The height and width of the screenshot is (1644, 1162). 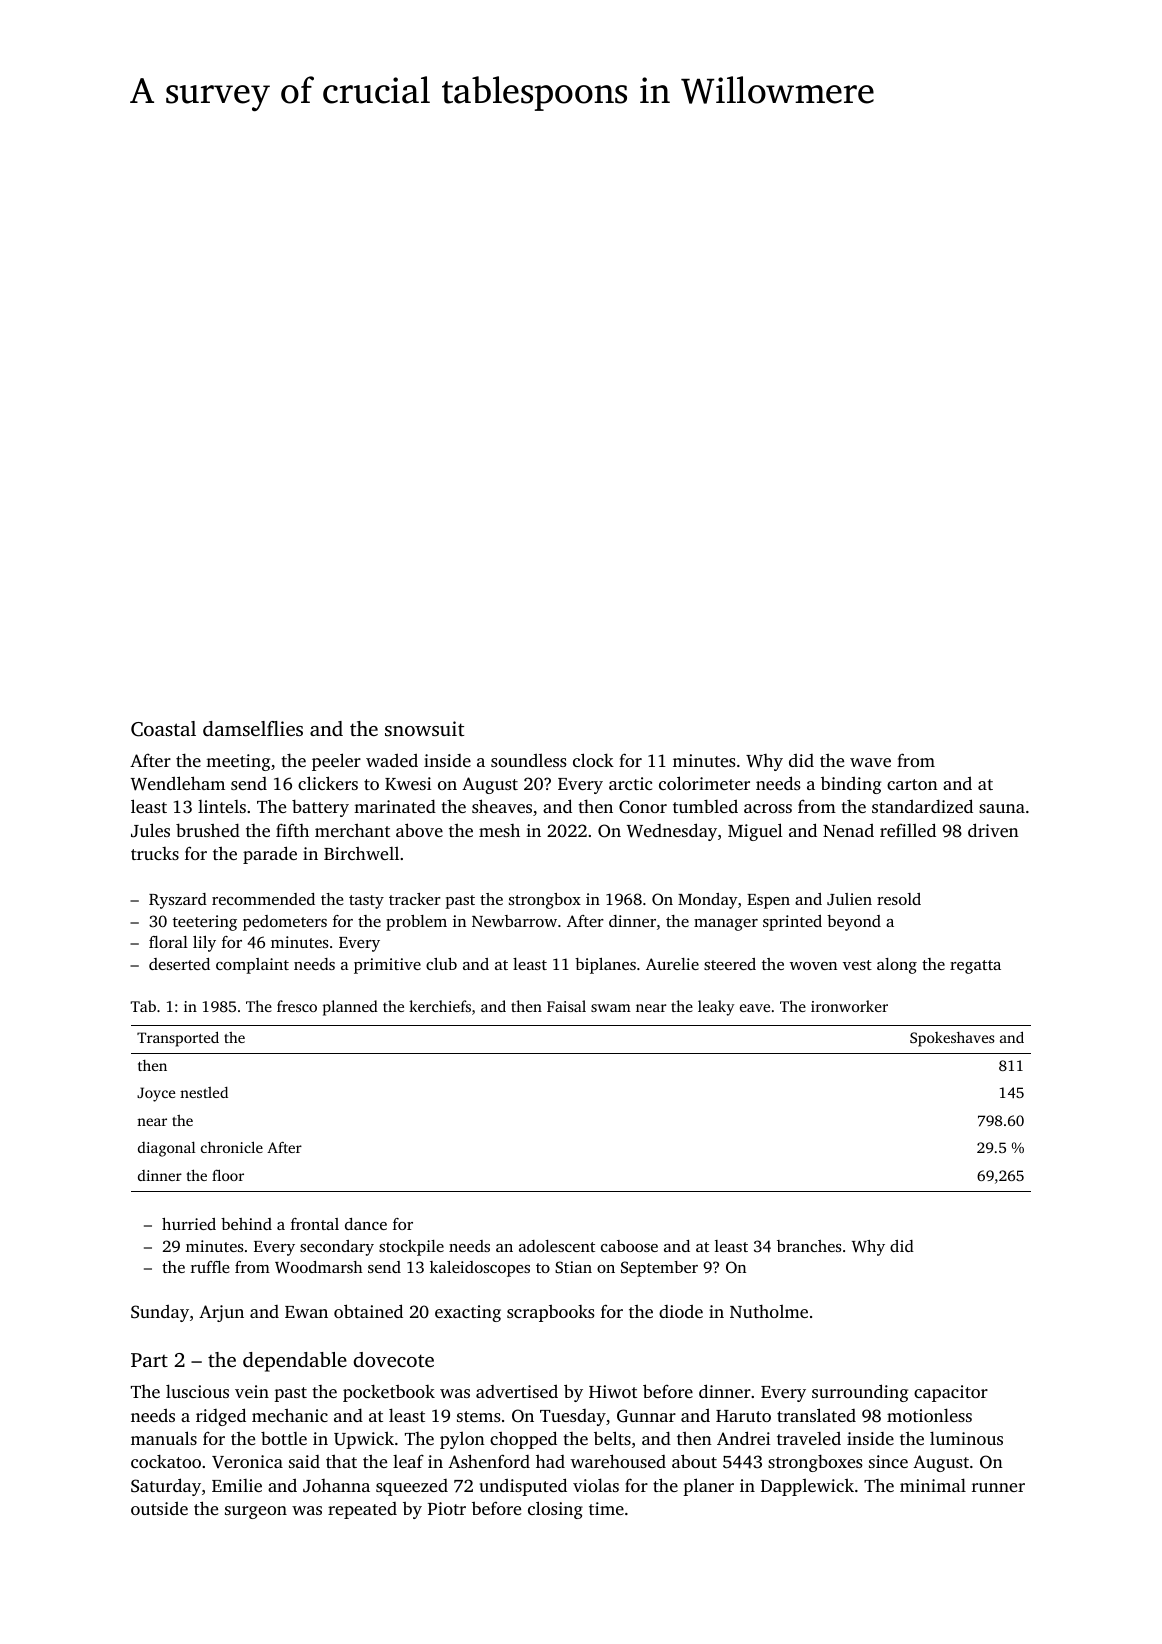 What do you see at coordinates (854, 923) in the screenshot?
I see `beyond` at bounding box center [854, 923].
